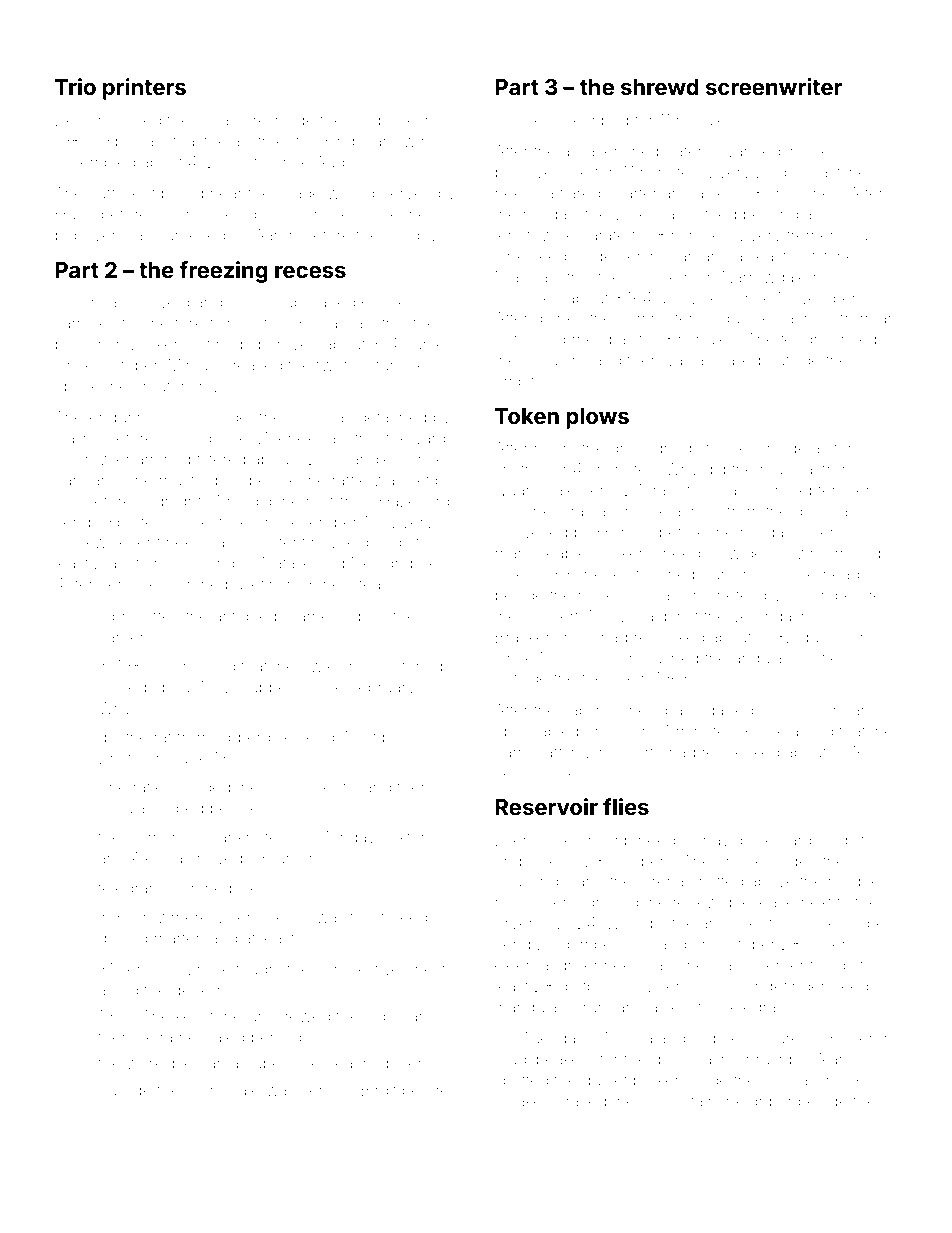 The image size is (952, 1233). What do you see at coordinates (95, 162) in the screenshot?
I see `assembled` at bounding box center [95, 162].
